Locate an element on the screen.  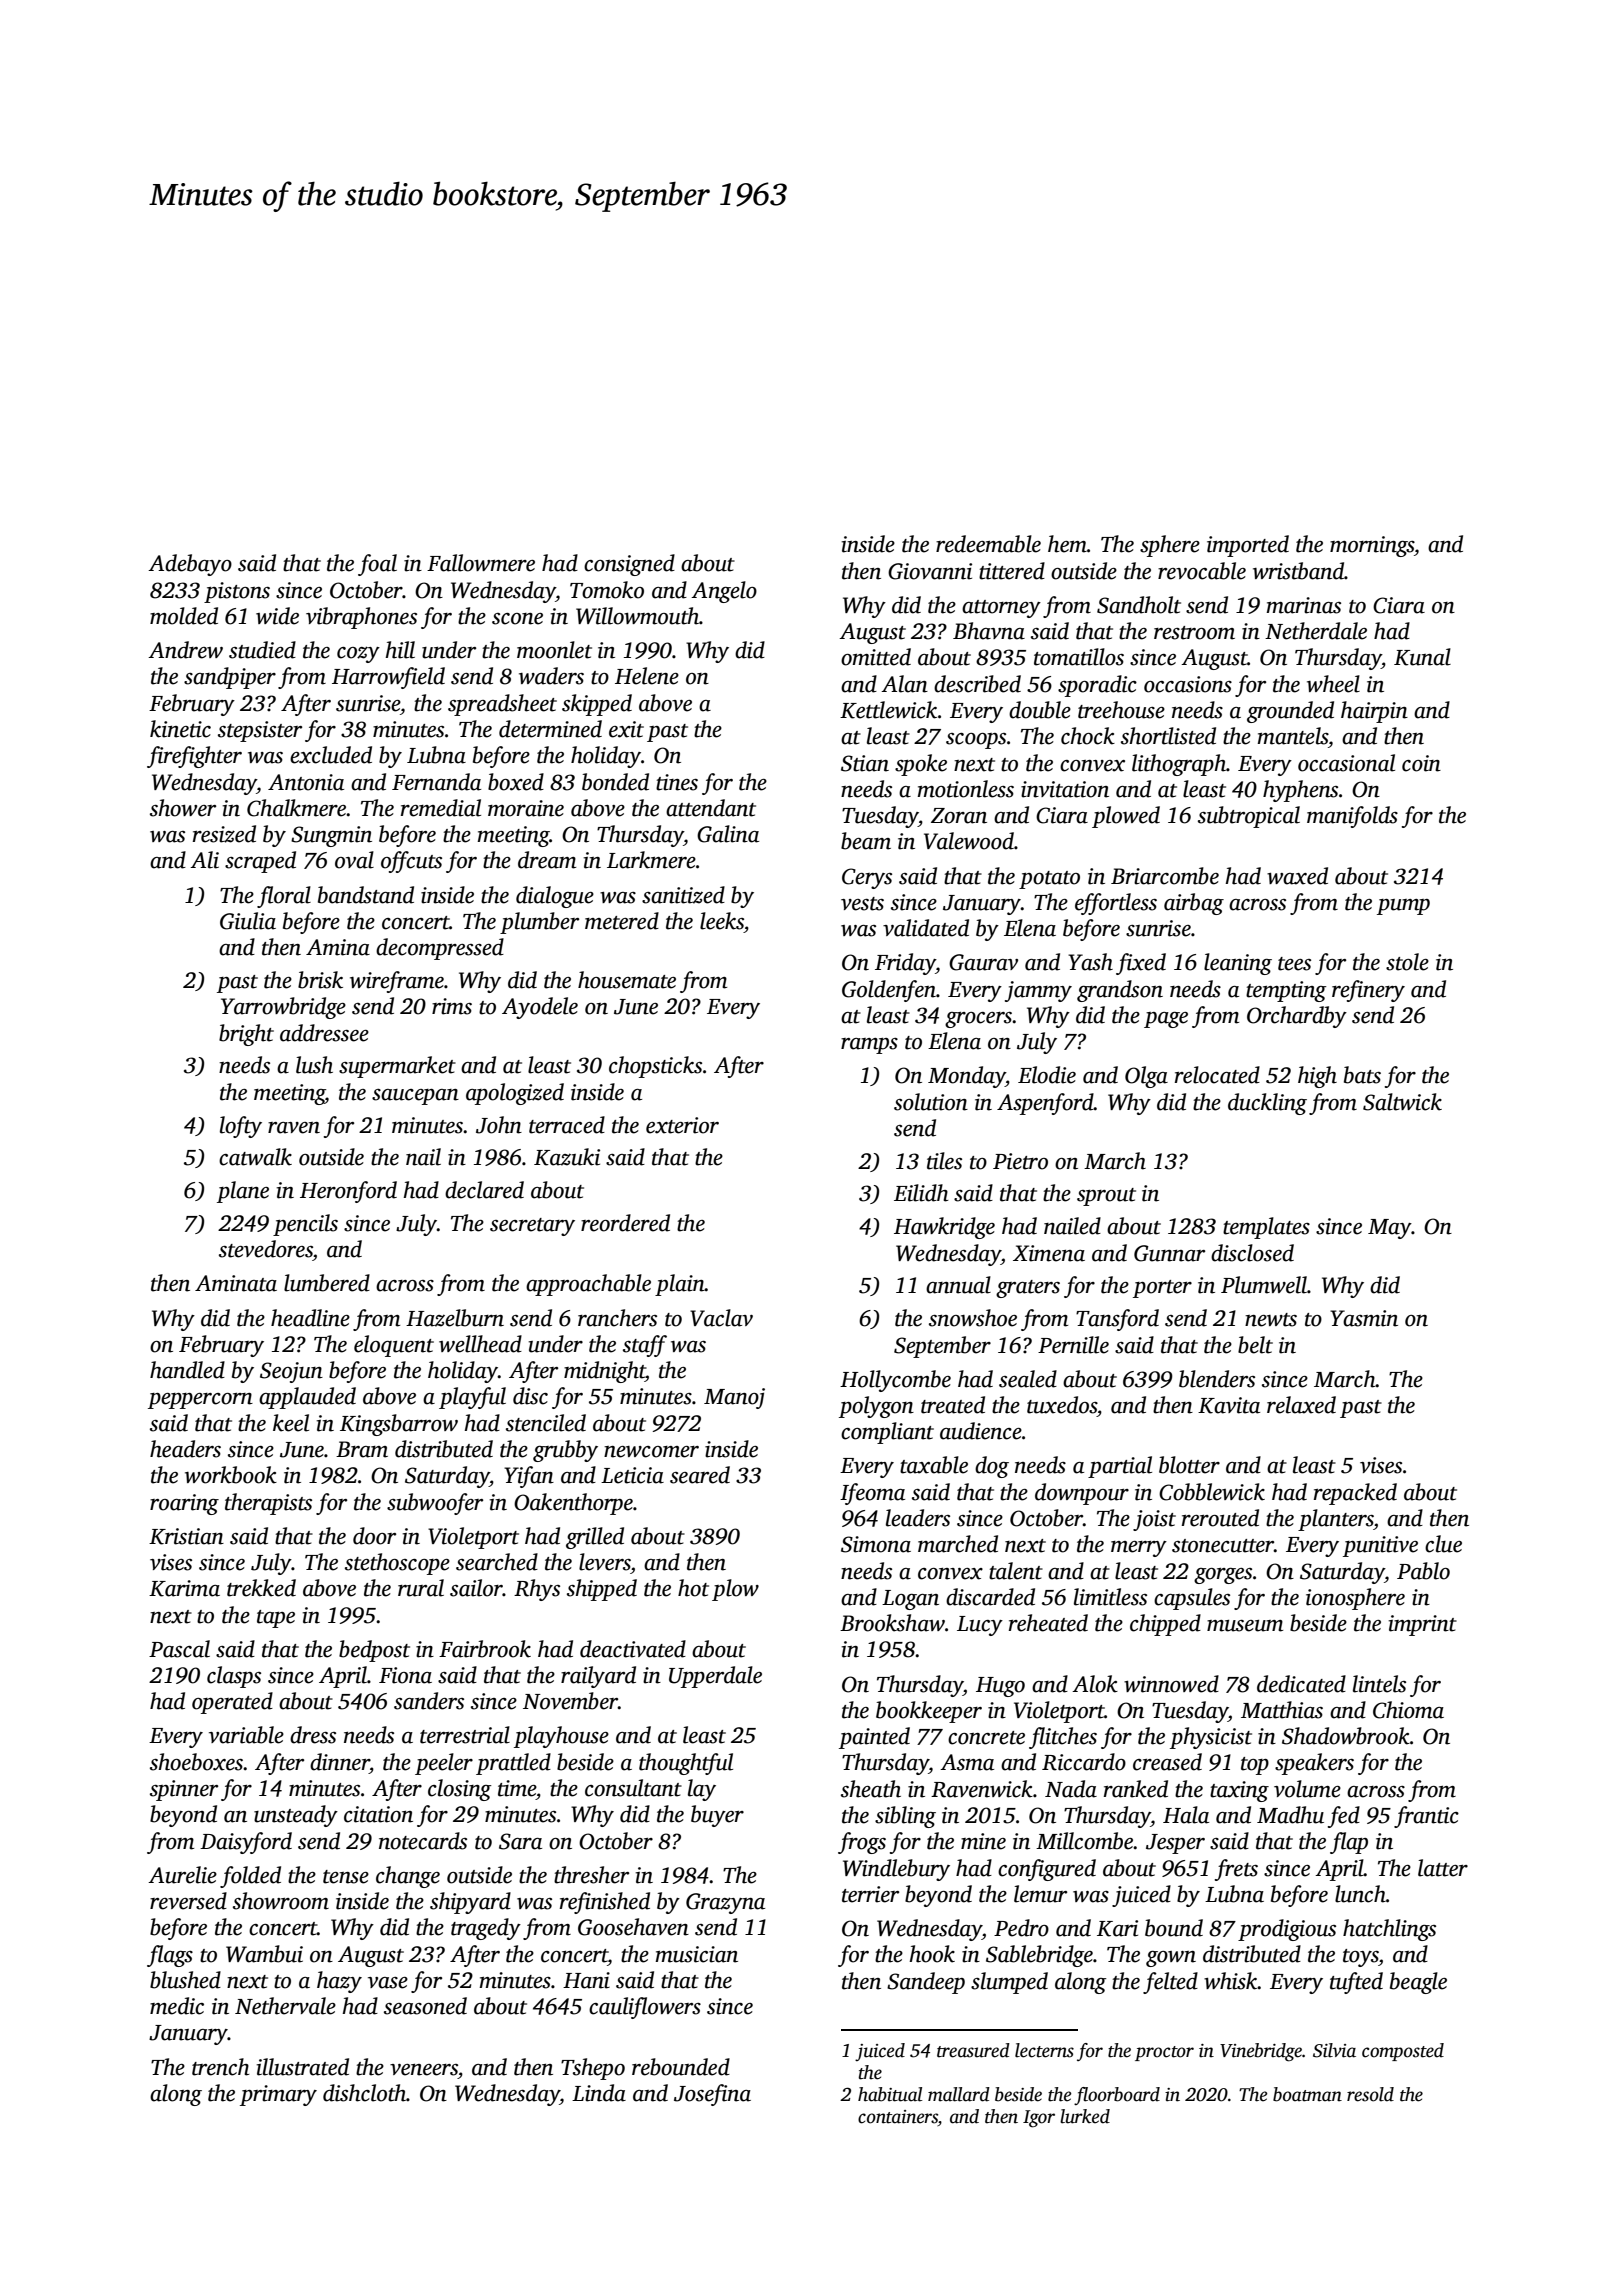
door is located at coordinates (374, 1536).
